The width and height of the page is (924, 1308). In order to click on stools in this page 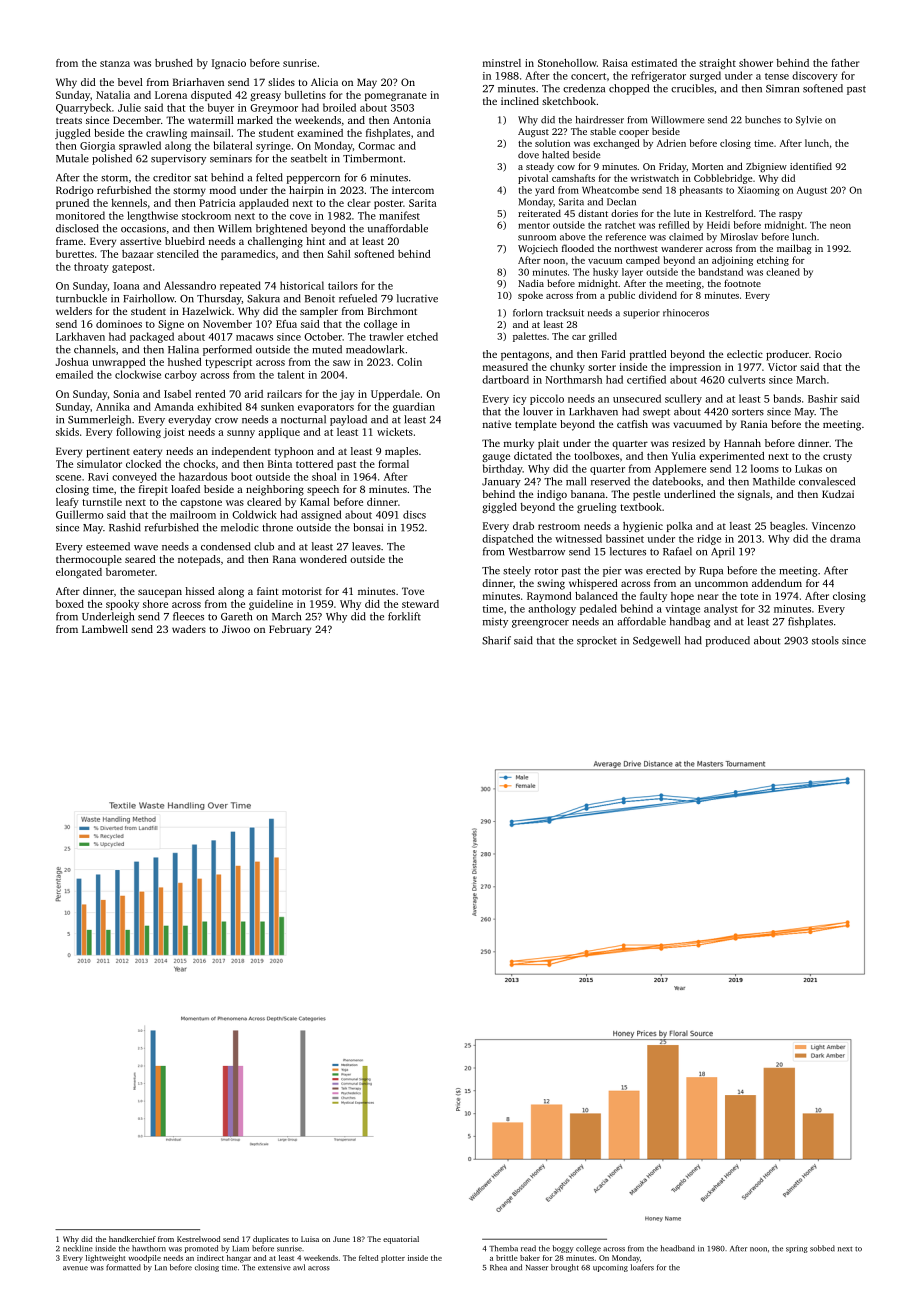, I will do `click(825, 640)`.
